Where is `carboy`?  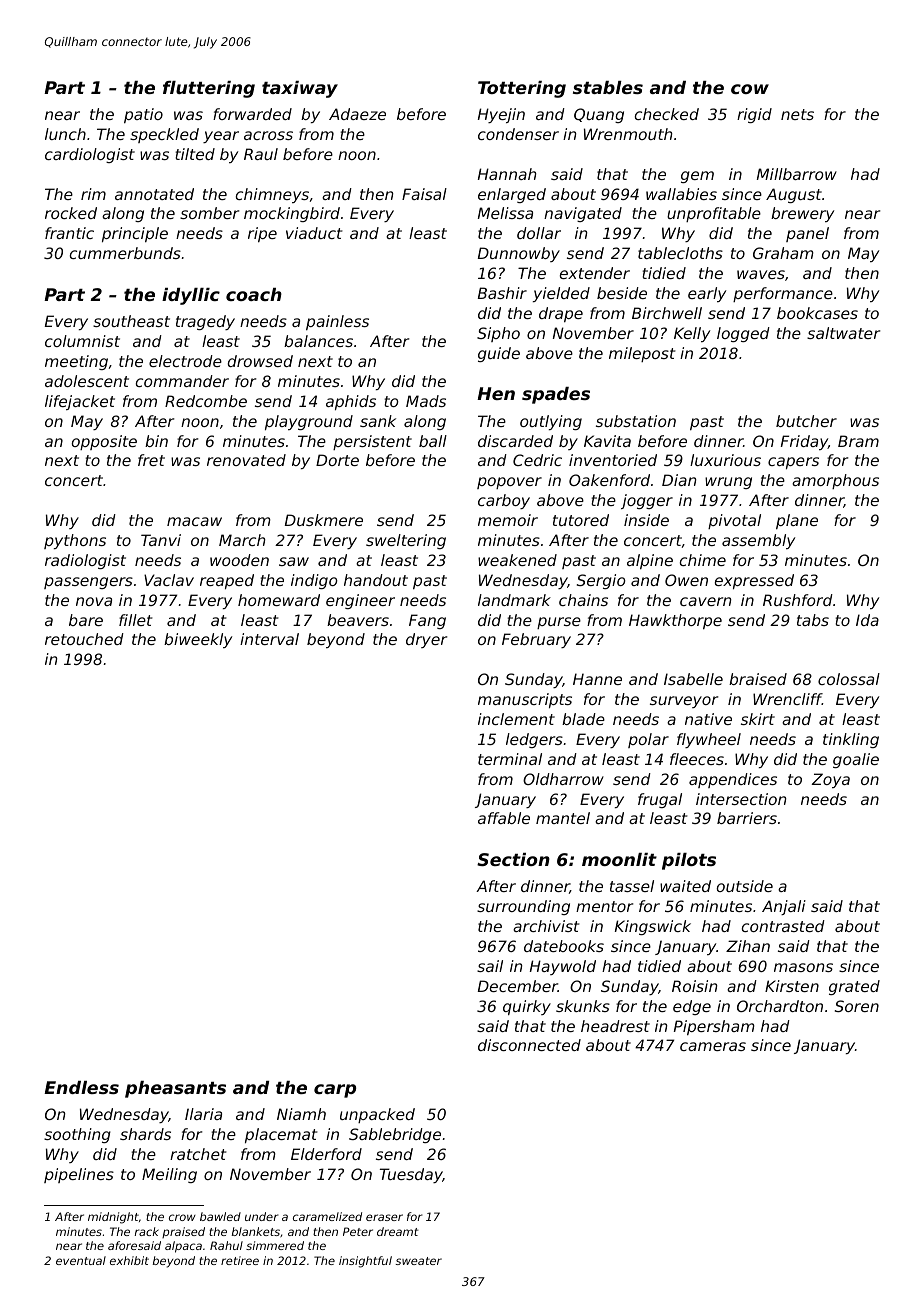
carboy is located at coordinates (504, 501).
